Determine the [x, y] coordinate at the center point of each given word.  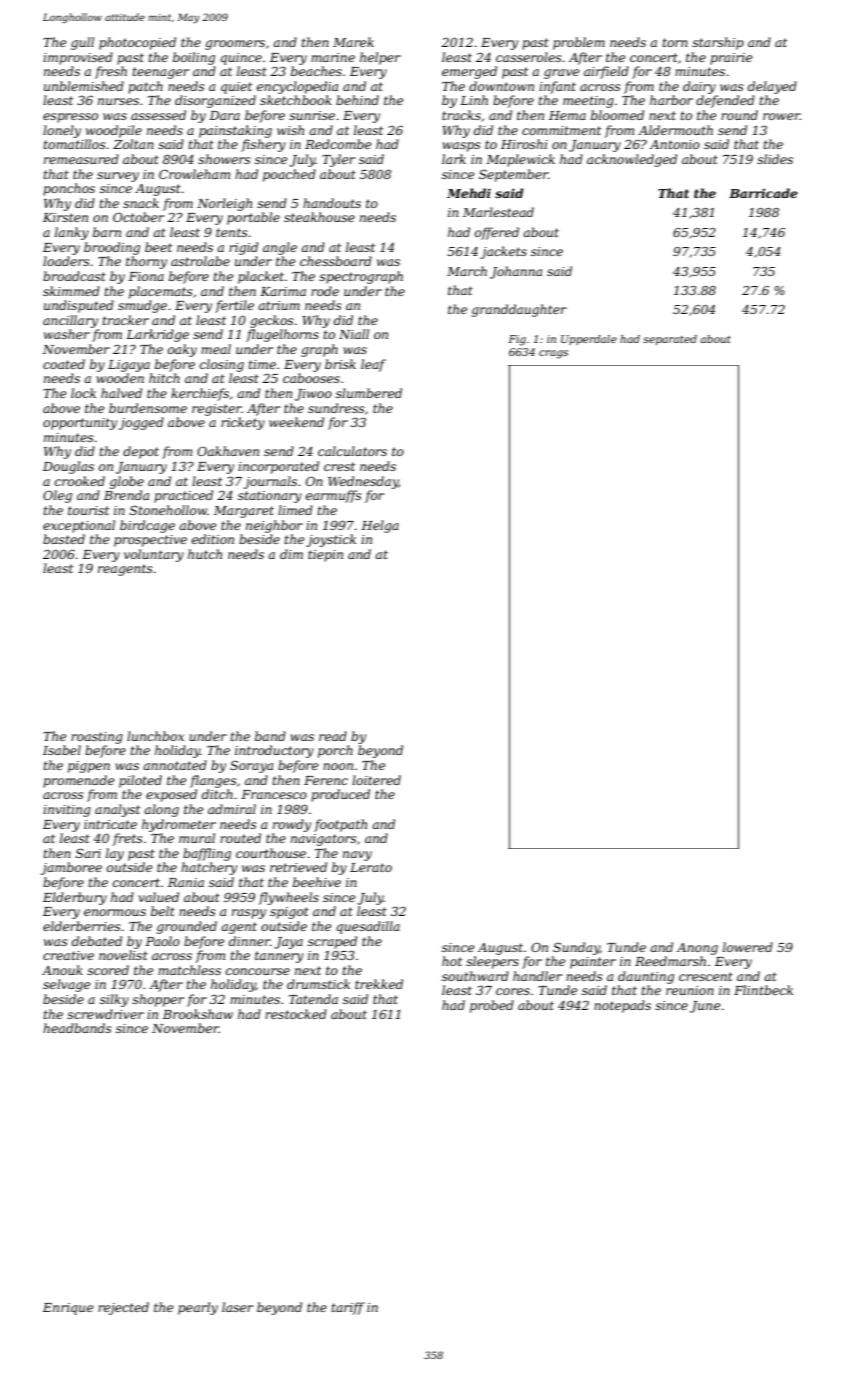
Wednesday [363, 482]
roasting [97, 738]
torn [675, 42]
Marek [353, 42]
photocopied [137, 43]
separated [670, 340]
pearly [198, 1308]
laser [237, 1307]
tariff [348, 1308]
